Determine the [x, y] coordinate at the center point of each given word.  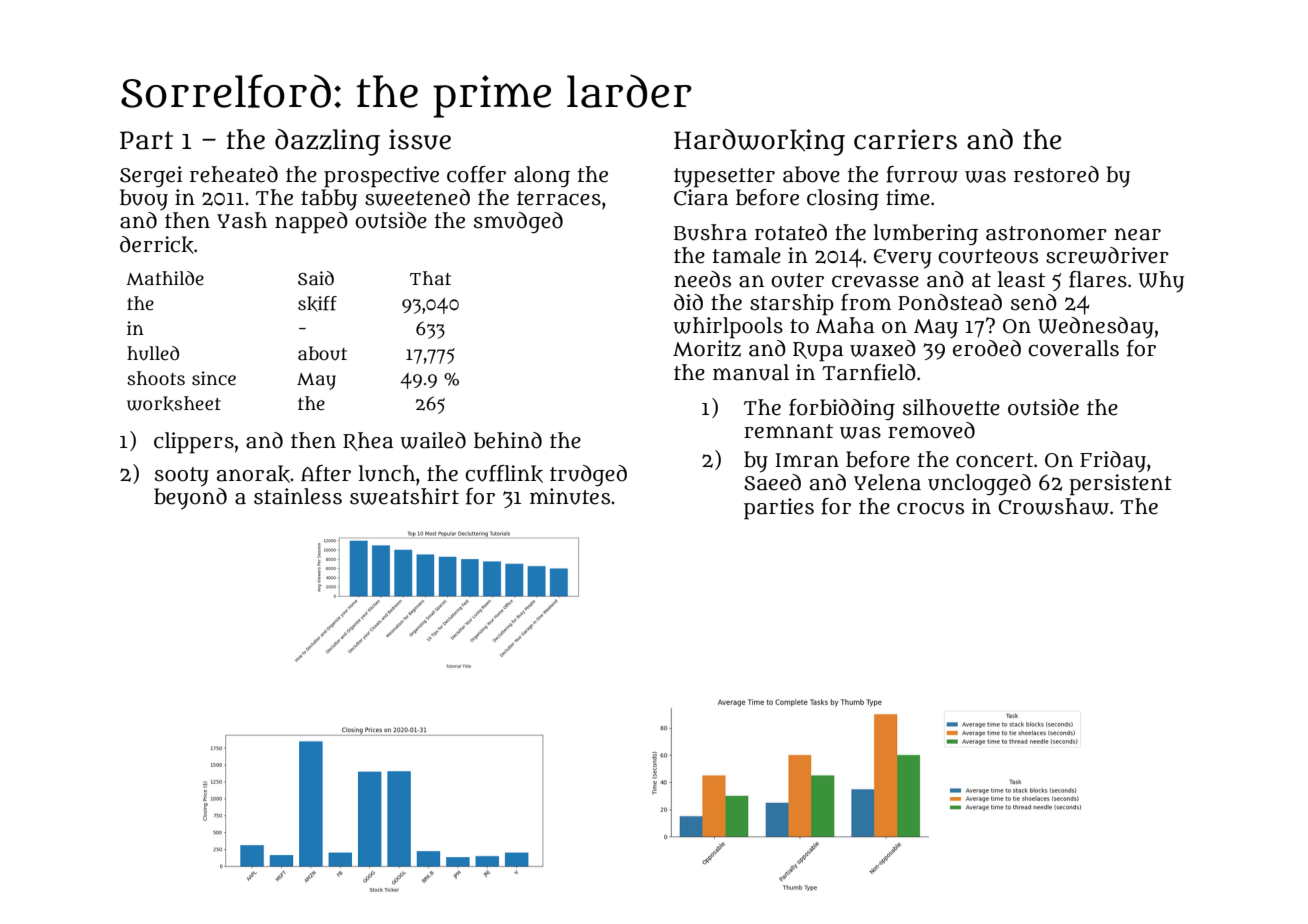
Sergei [151, 176]
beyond [190, 499]
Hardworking [759, 142]
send [1034, 302]
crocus [930, 509]
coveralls [1073, 348]
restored [1056, 174]
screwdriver [1107, 255]
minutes [570, 496]
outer [797, 280]
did [688, 302]
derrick [157, 245]
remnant [788, 431]
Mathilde [165, 278]
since [214, 378]
